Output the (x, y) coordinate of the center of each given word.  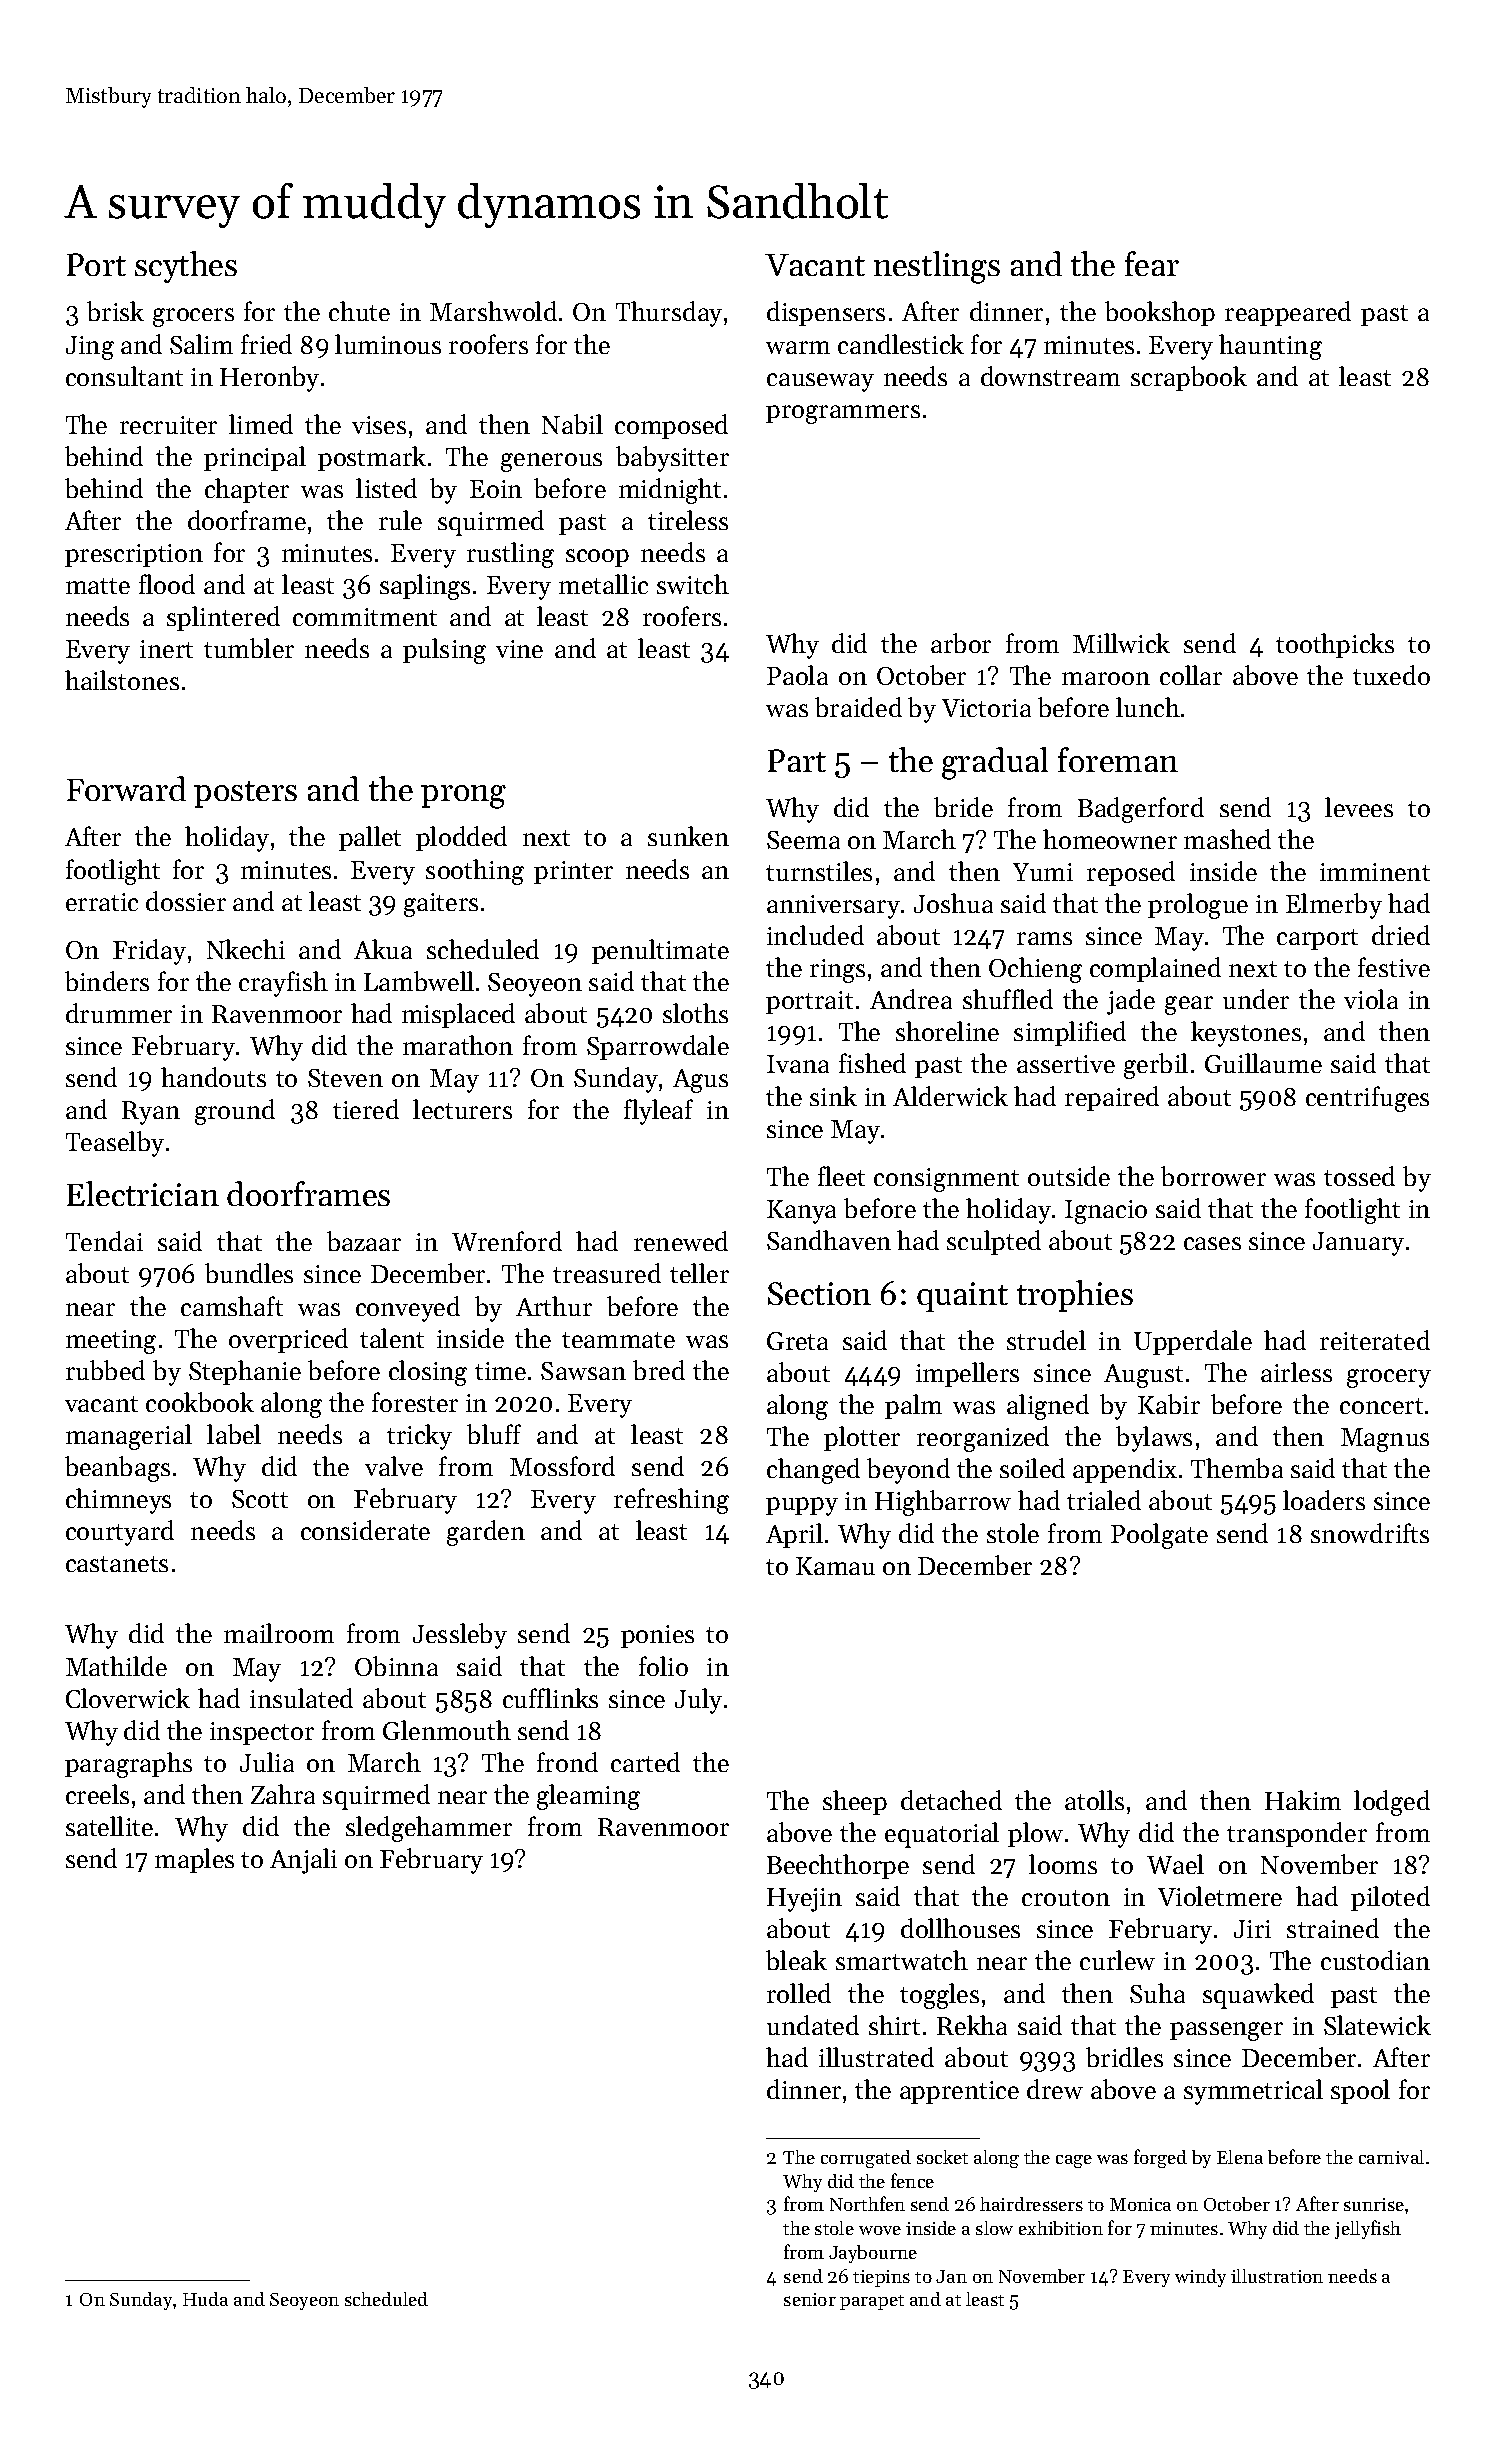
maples (194, 1860)
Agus (700, 1081)
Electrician (143, 1193)
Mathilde (116, 1666)
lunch (1148, 707)
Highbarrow (943, 1503)
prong (463, 797)
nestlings (937, 267)
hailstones (122, 680)
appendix (1125, 1470)
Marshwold (493, 311)
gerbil (1156, 1066)
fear (1152, 263)
